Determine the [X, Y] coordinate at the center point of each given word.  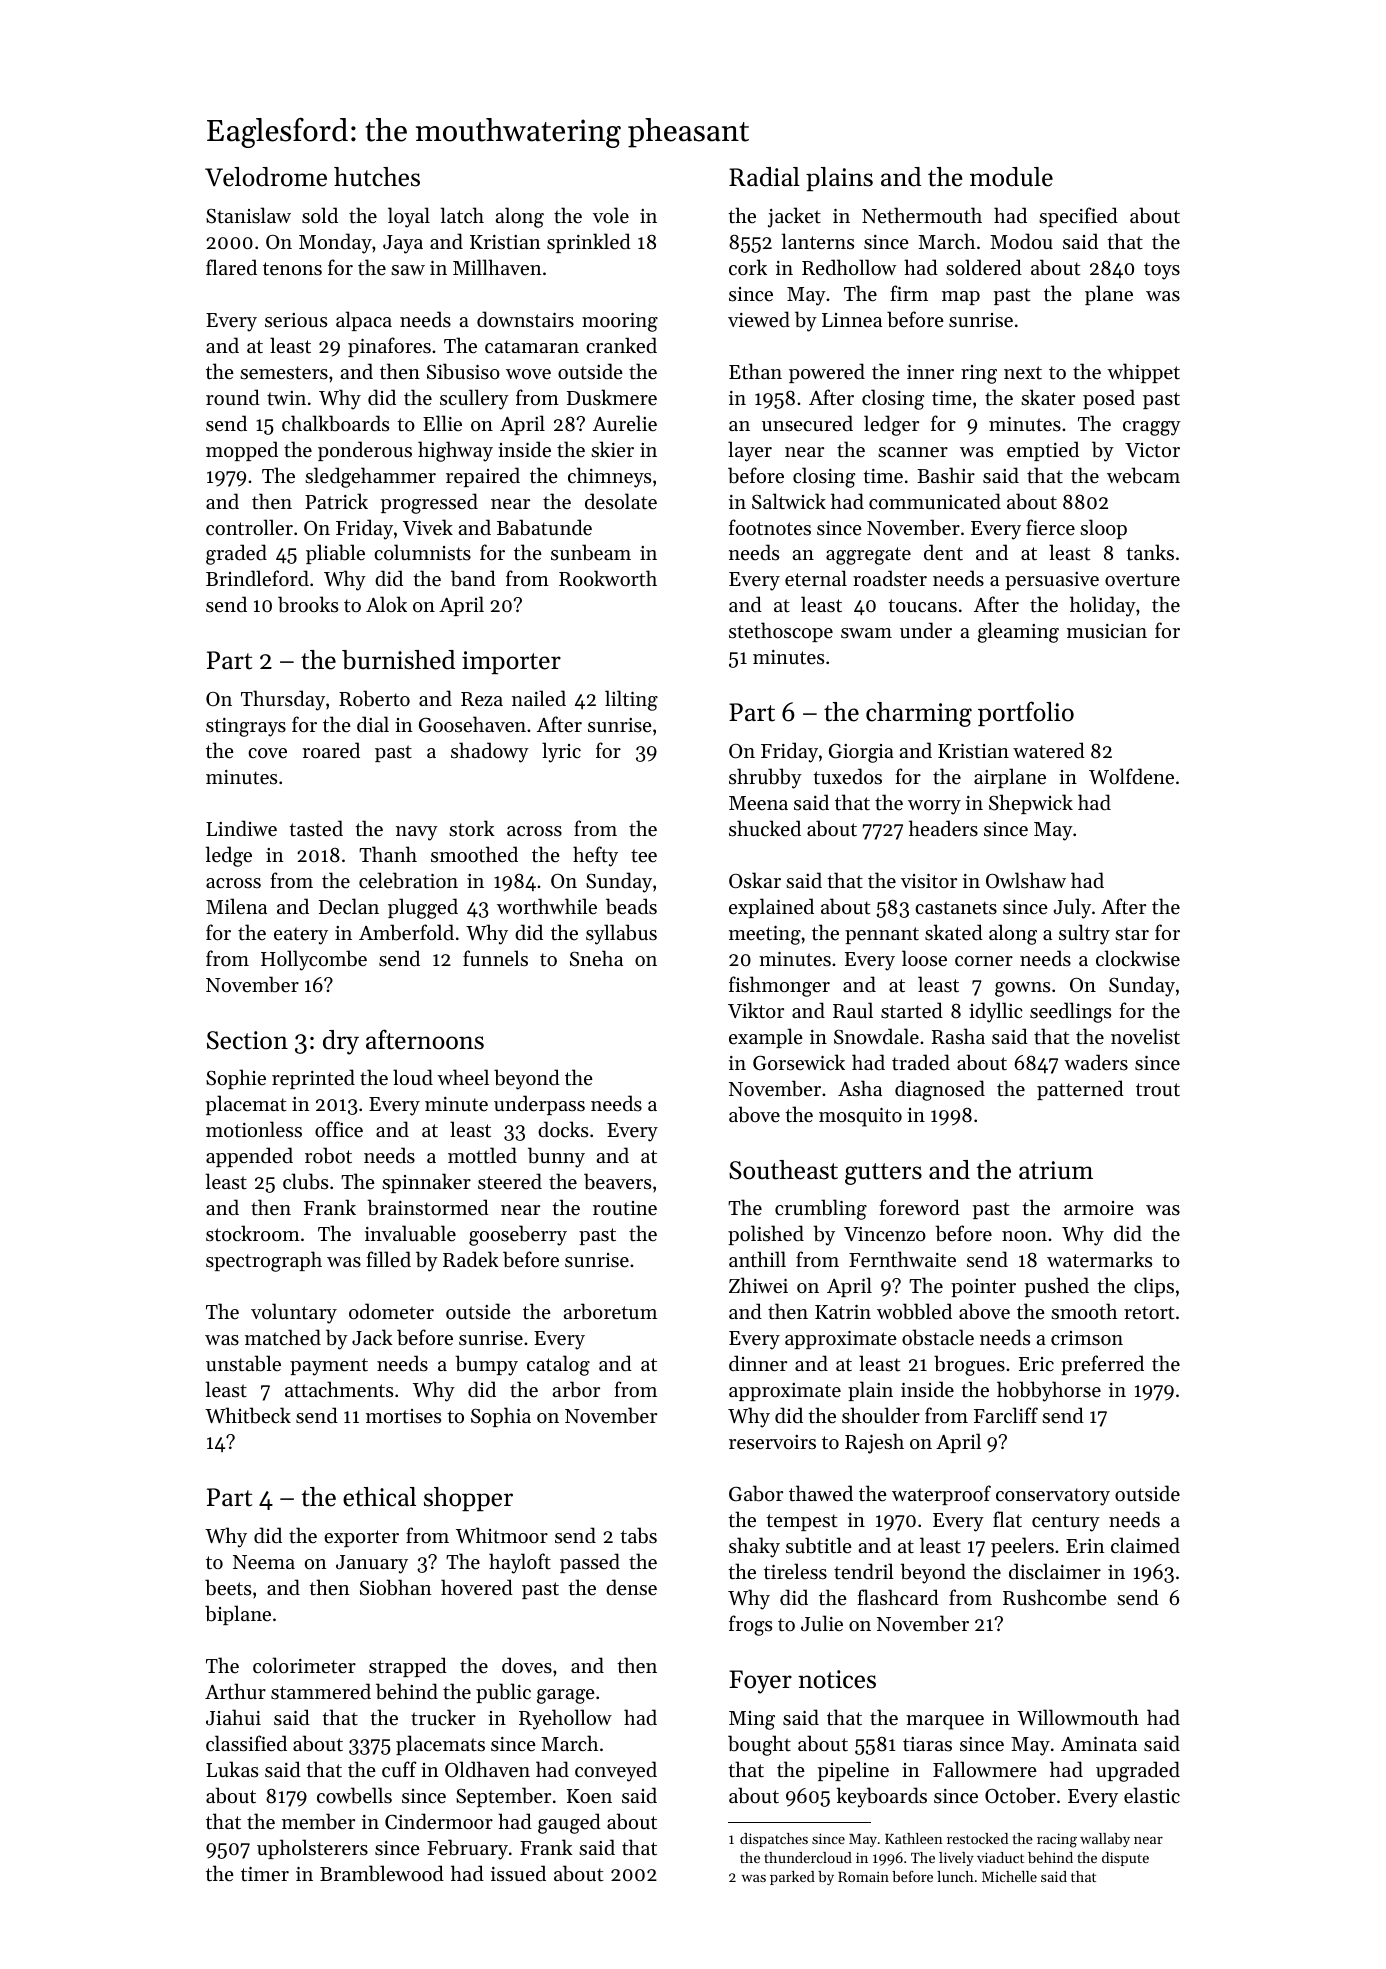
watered [1049, 750]
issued [518, 1873]
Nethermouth [922, 215]
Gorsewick [799, 1062]
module [1011, 177]
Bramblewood [382, 1873]
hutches [377, 177]
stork [472, 828]
